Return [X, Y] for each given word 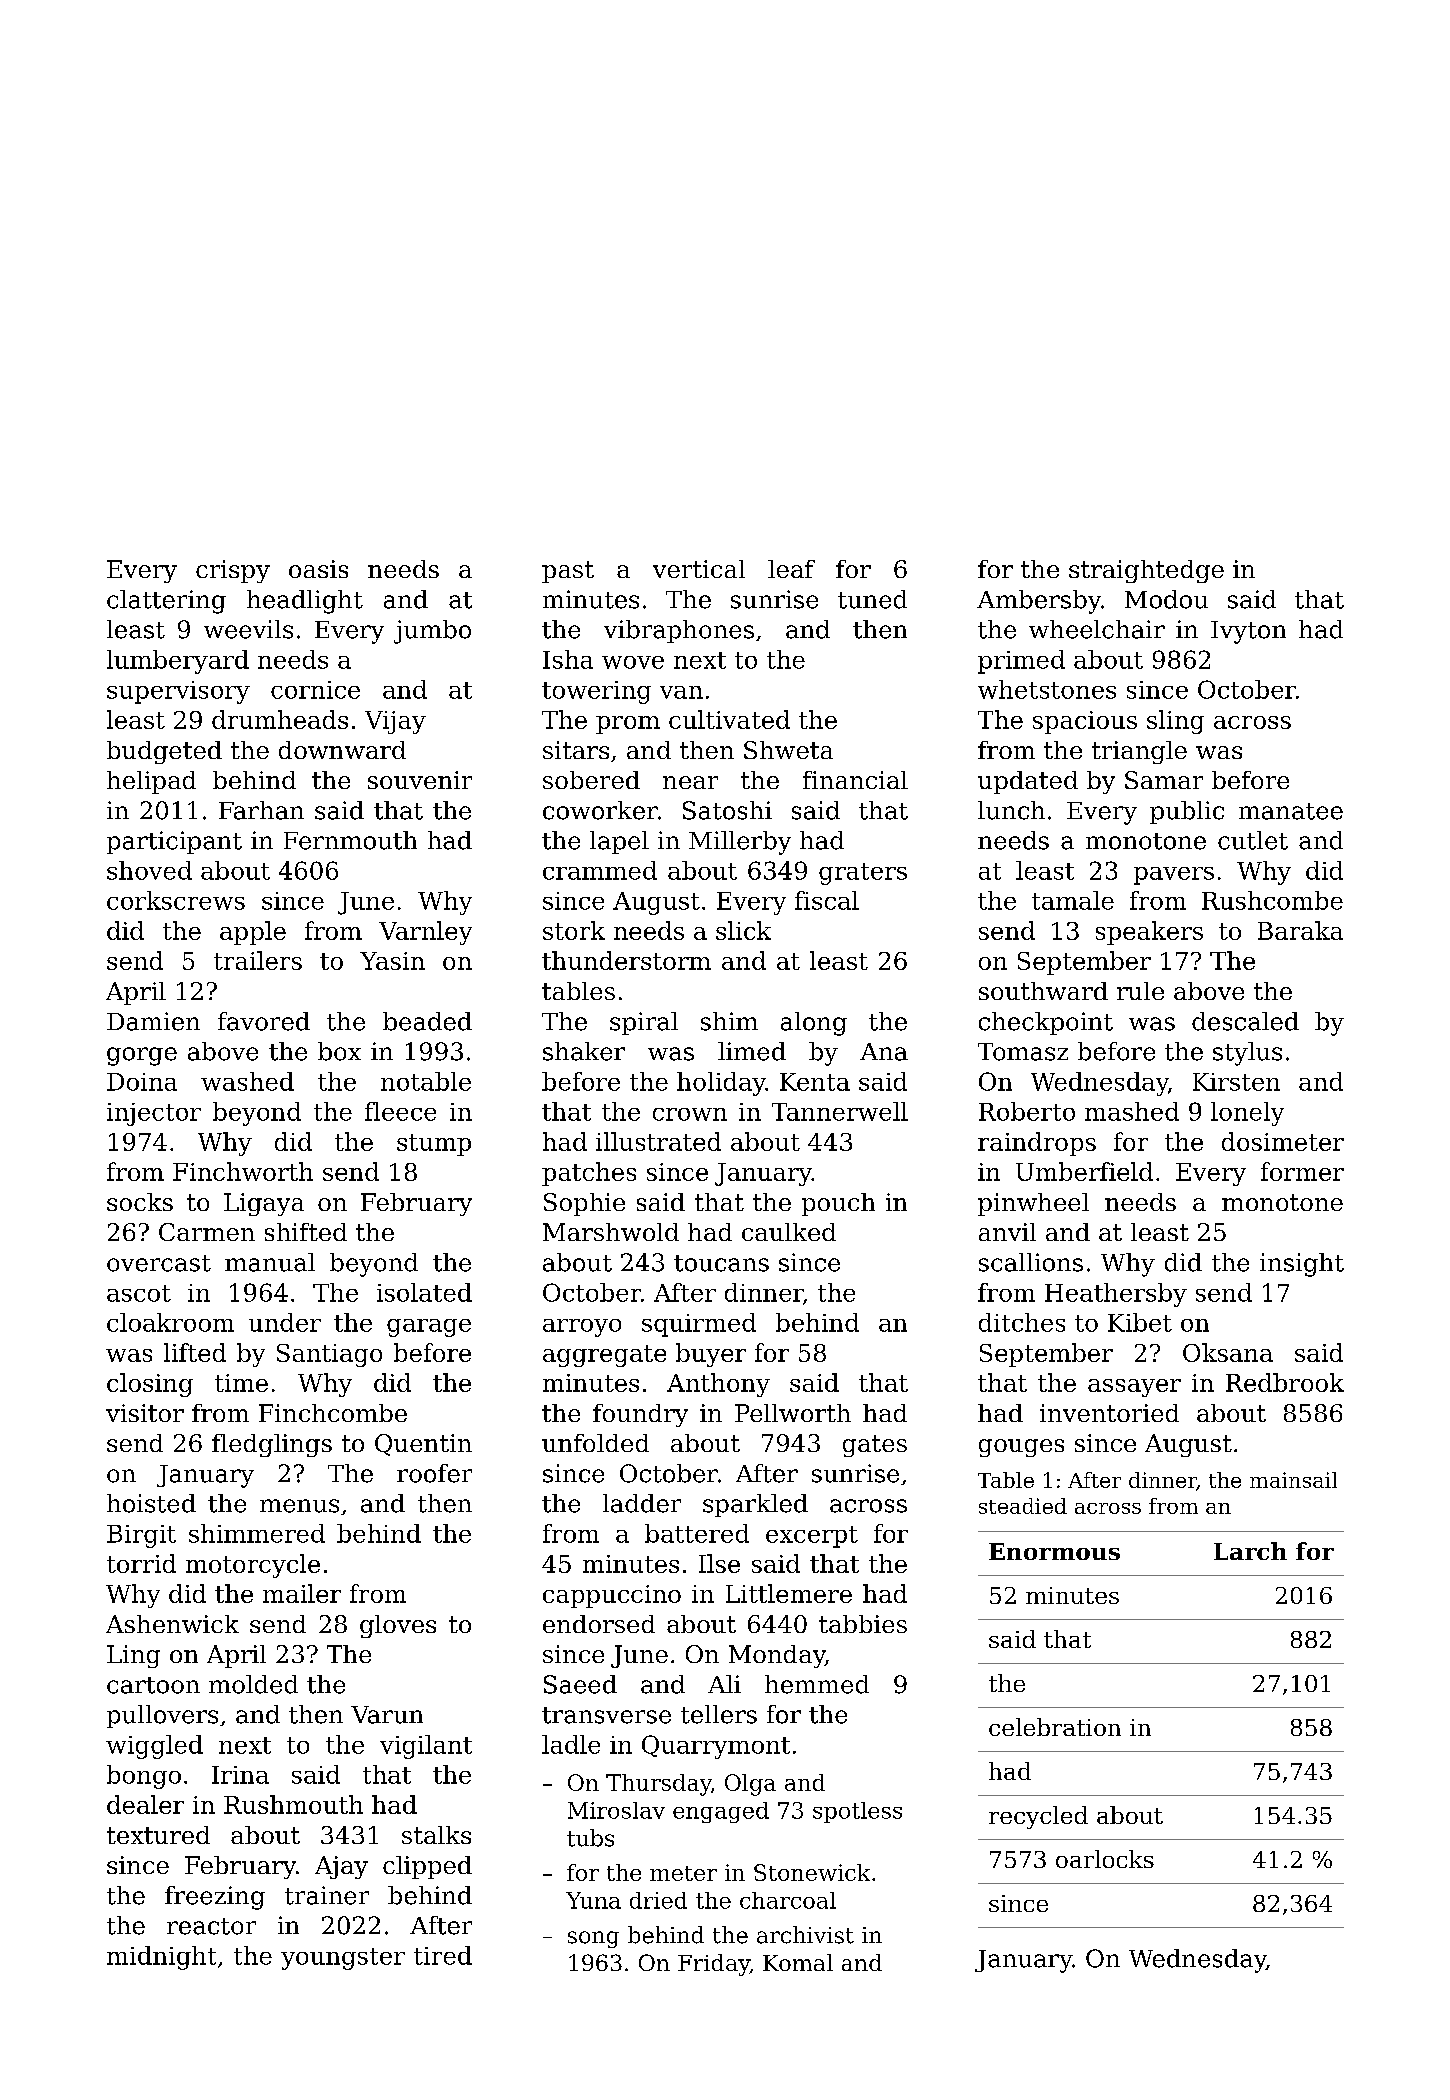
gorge [142, 1056]
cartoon [153, 1685]
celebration [1055, 1727]
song [593, 1939]
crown [690, 1114]
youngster [343, 1959]
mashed [1132, 1111]
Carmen [207, 1232]
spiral [644, 1023]
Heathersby [1116, 1295]
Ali [724, 1684]
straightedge [1146, 571]
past [568, 572]
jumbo [432, 632]
